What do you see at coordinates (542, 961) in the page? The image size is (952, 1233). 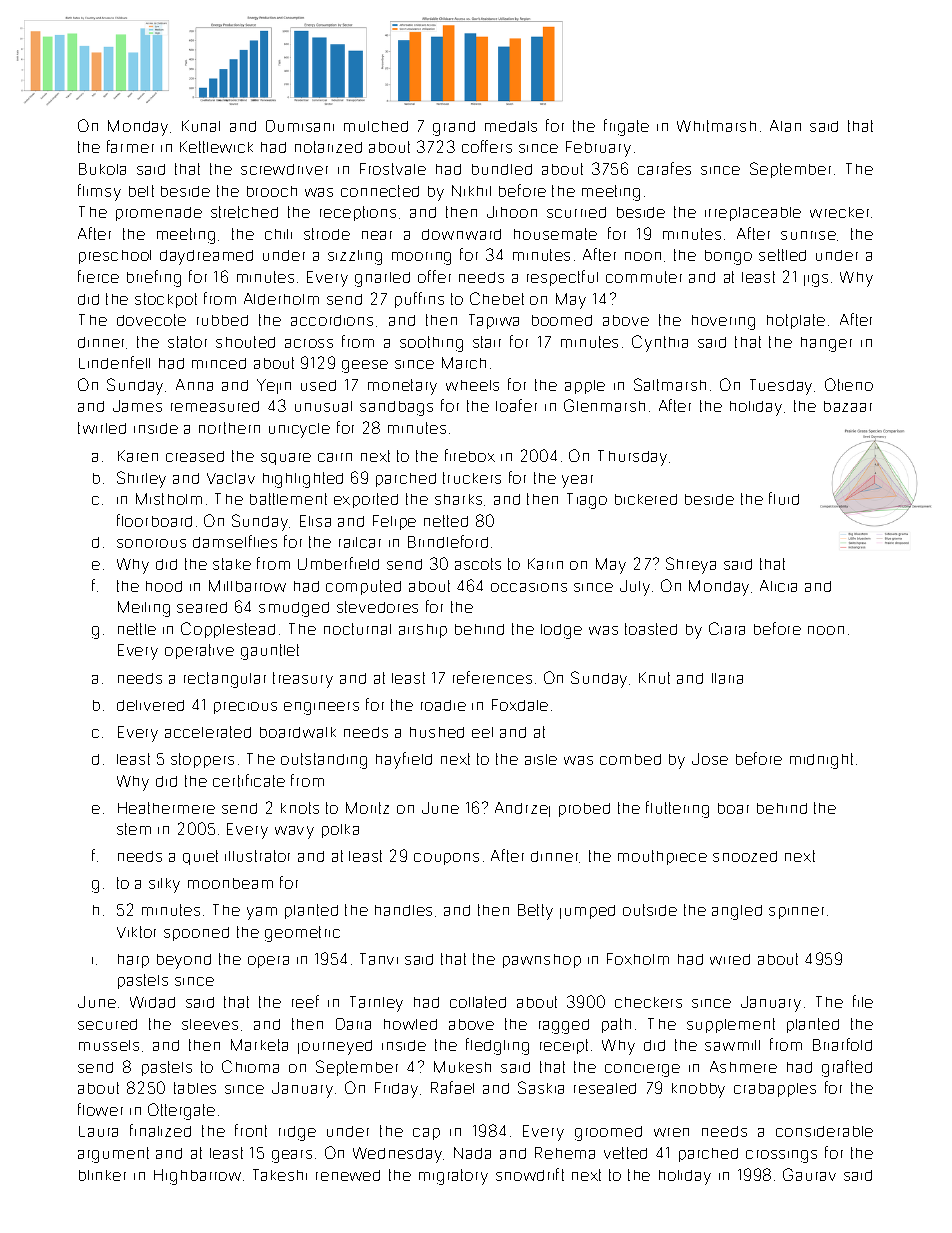 I see `pawnshop` at bounding box center [542, 961].
